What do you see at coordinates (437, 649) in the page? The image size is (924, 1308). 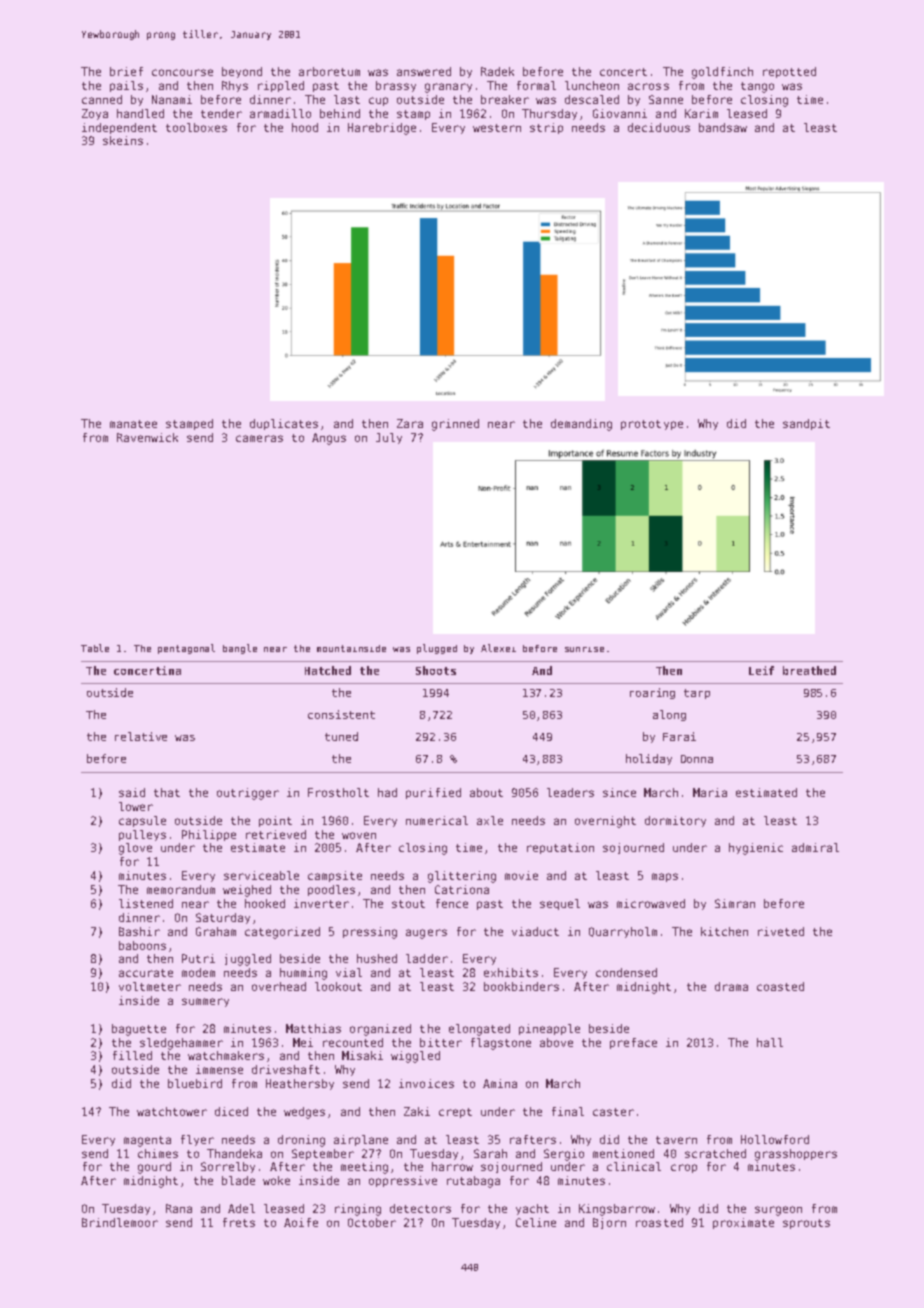 I see `plugged` at bounding box center [437, 649].
